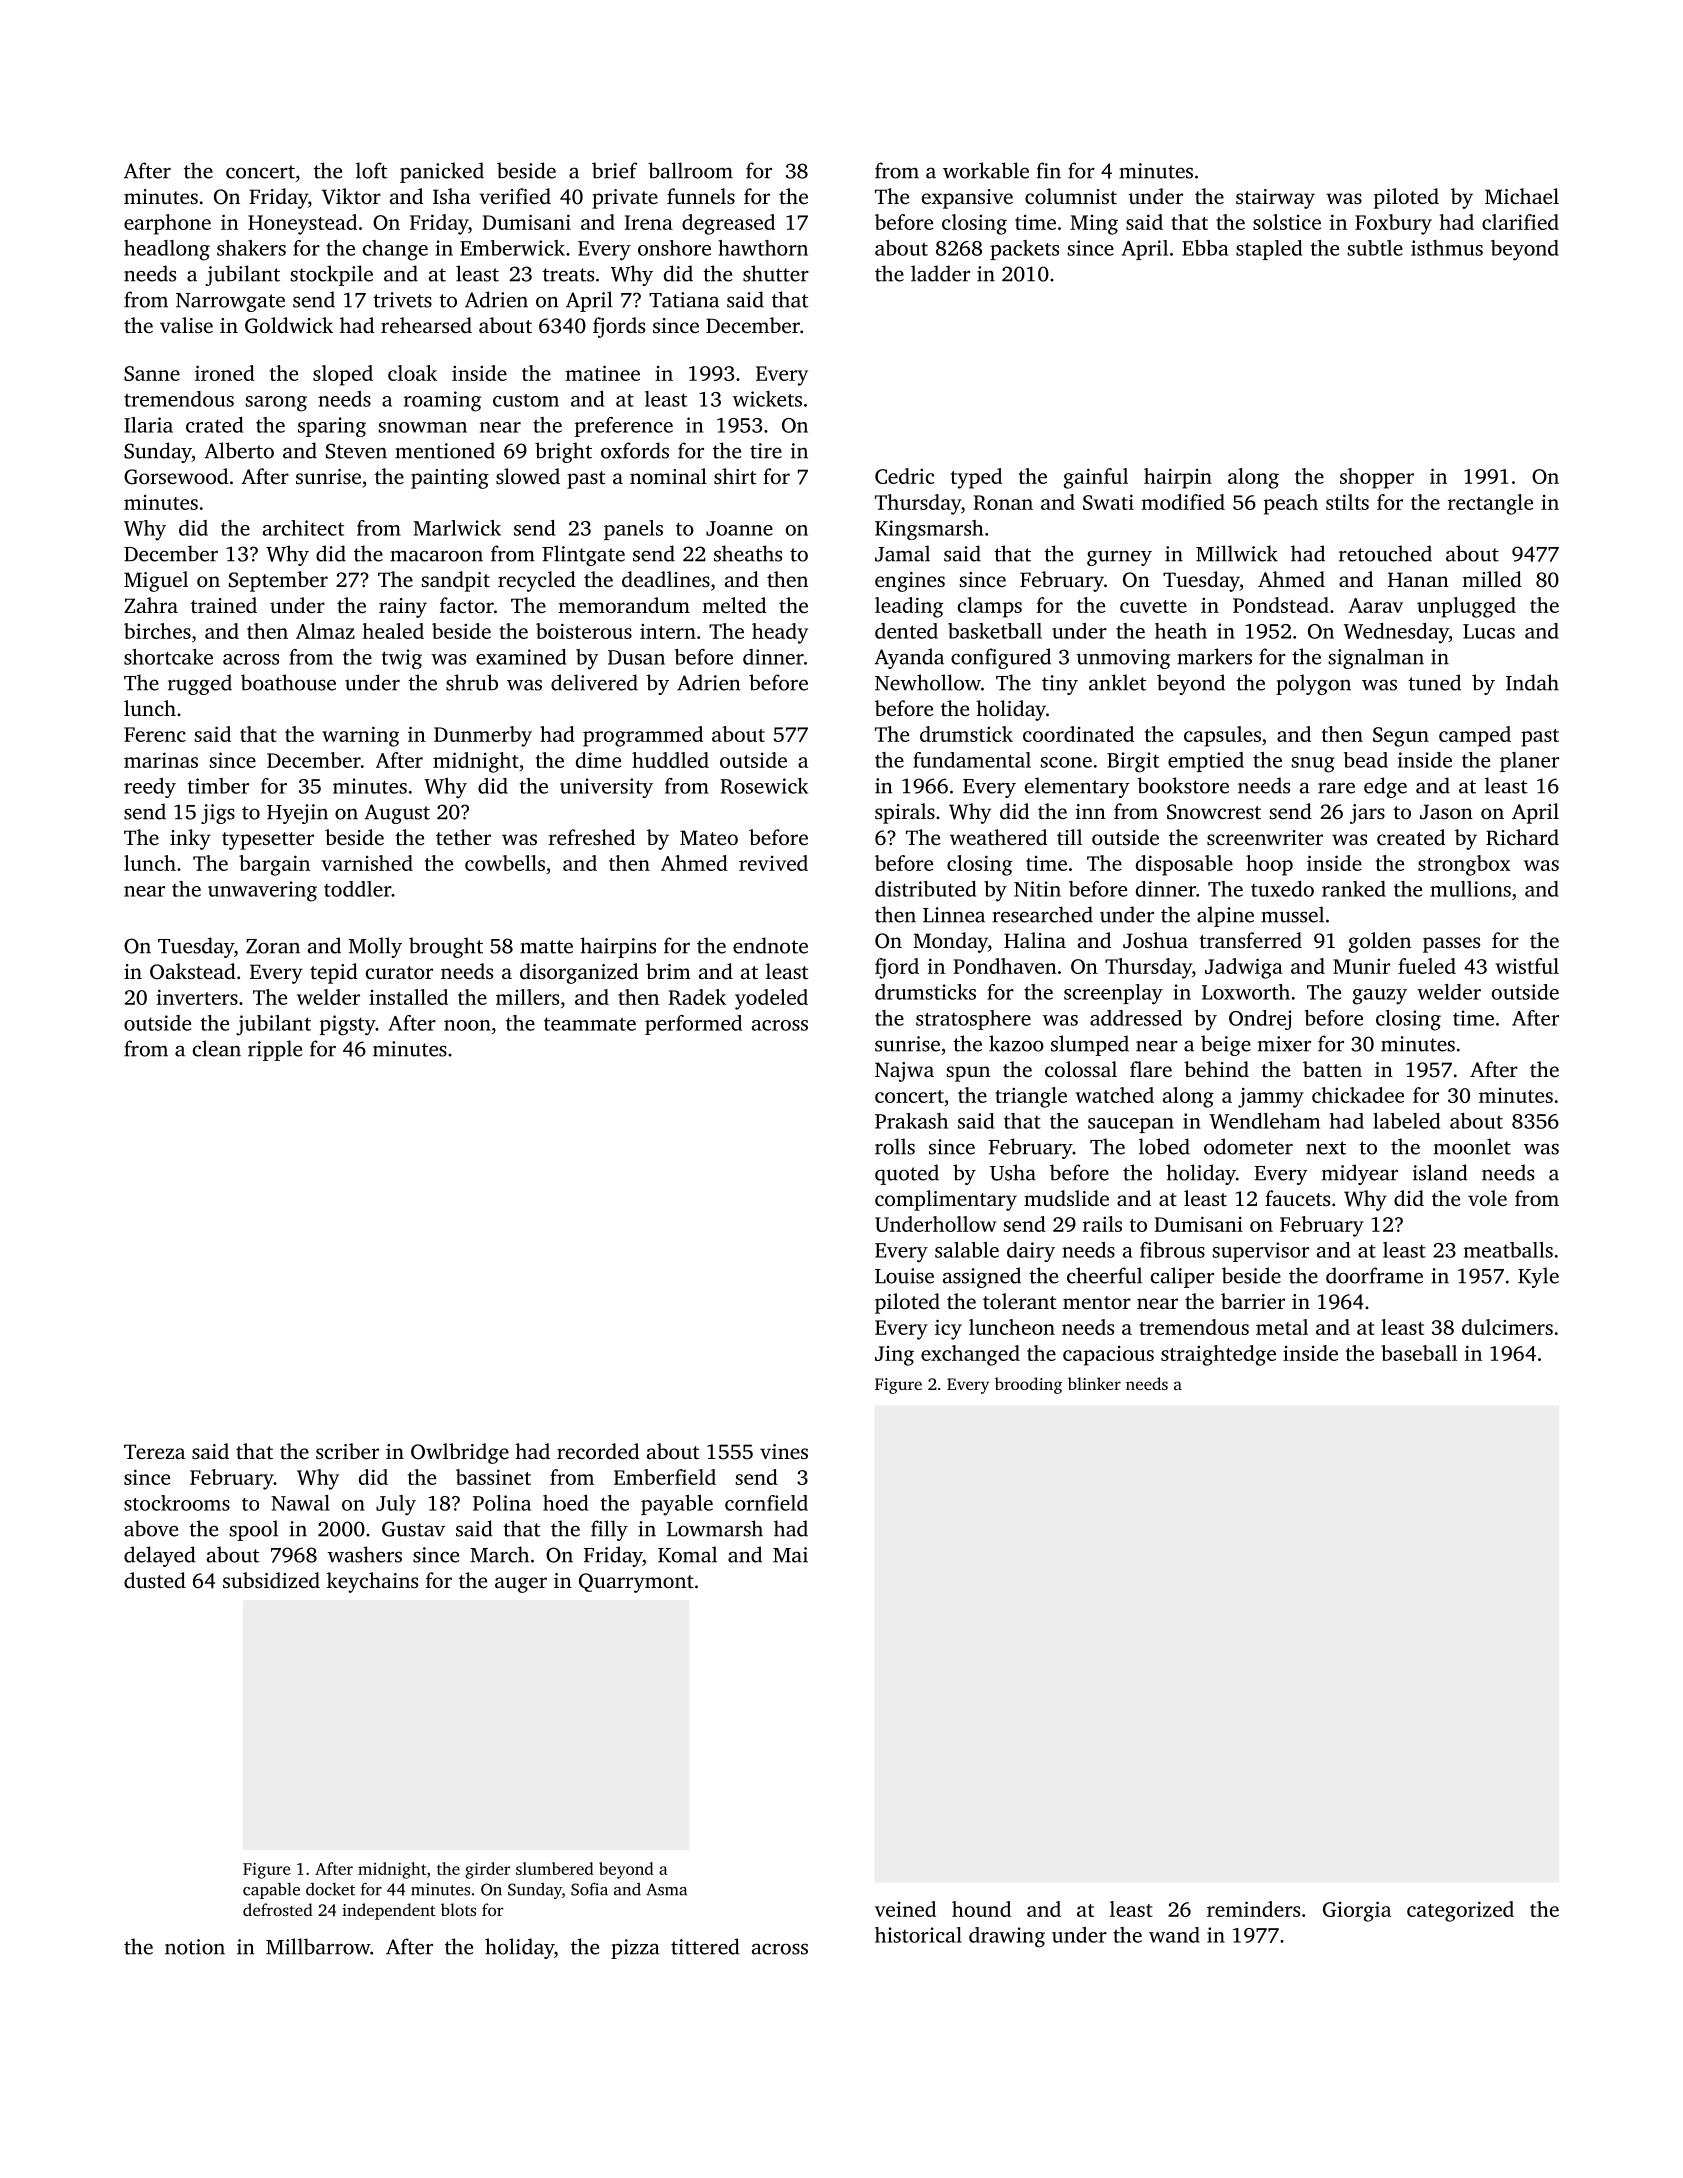 The height and width of the screenshot is (2178, 1683). Describe the element at coordinates (776, 273) in the screenshot. I see `shutter` at that location.
